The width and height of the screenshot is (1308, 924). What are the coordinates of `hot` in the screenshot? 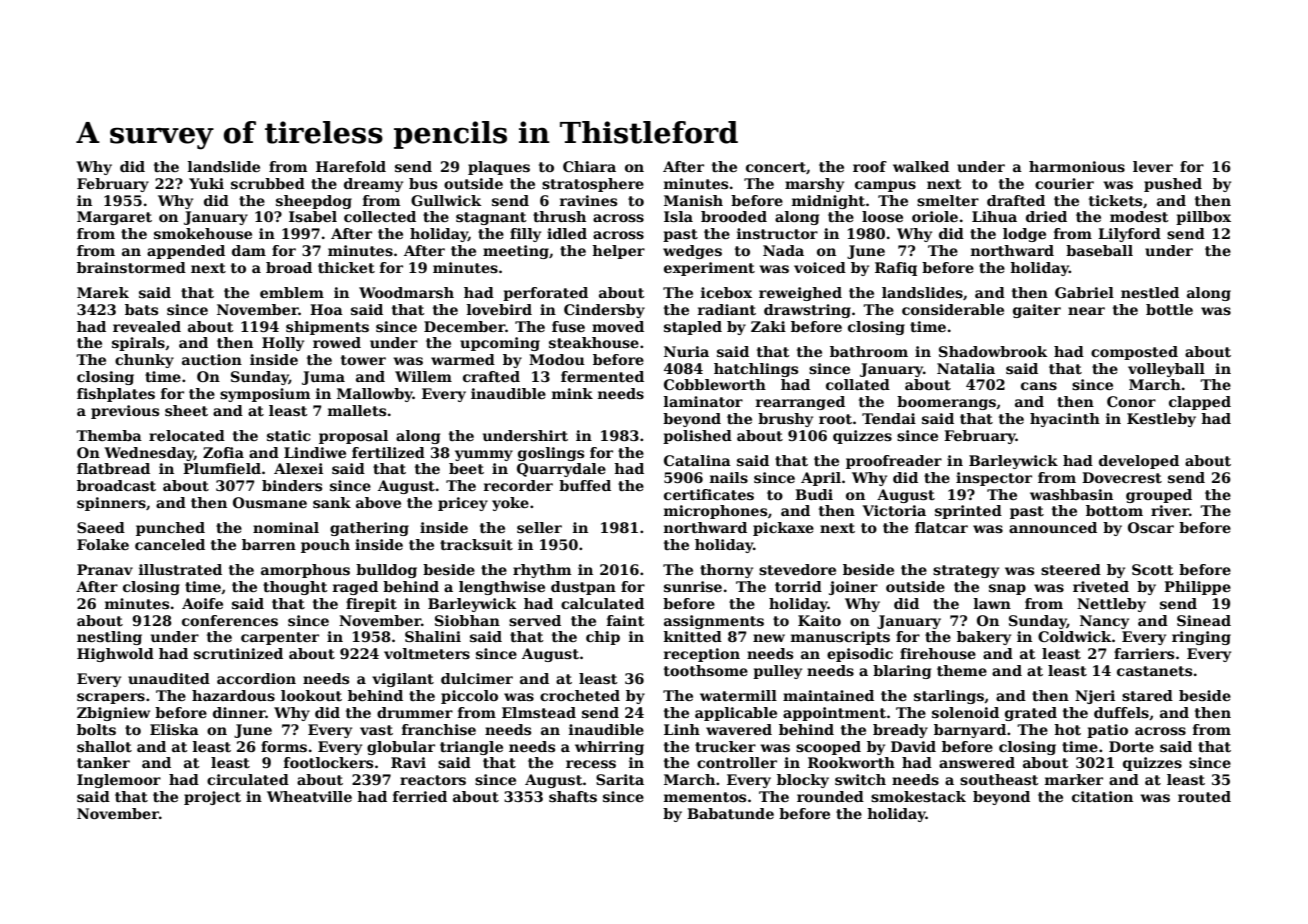 It's located at (1067, 729).
